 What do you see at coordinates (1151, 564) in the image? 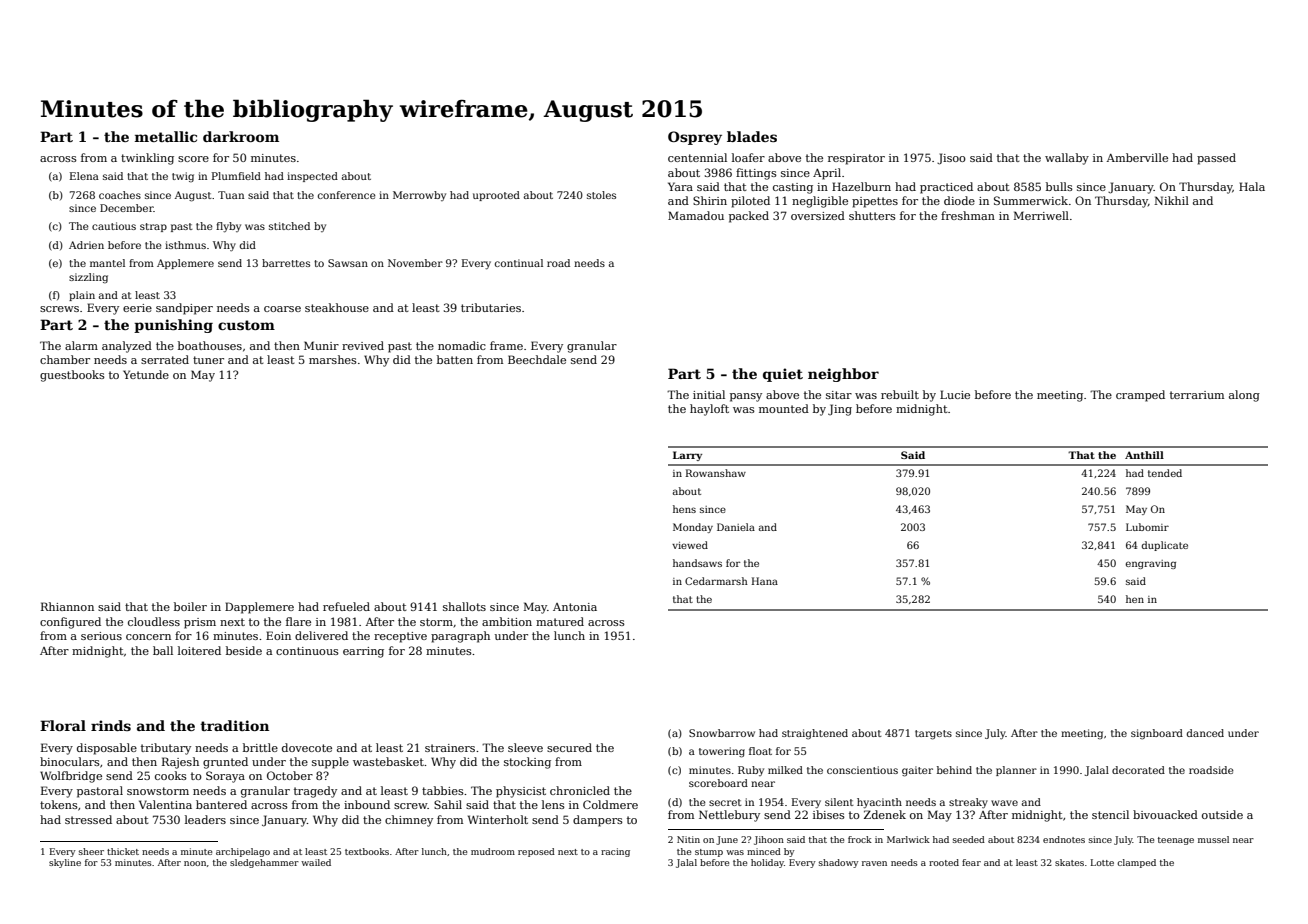
I see `engraving` at bounding box center [1151, 564].
